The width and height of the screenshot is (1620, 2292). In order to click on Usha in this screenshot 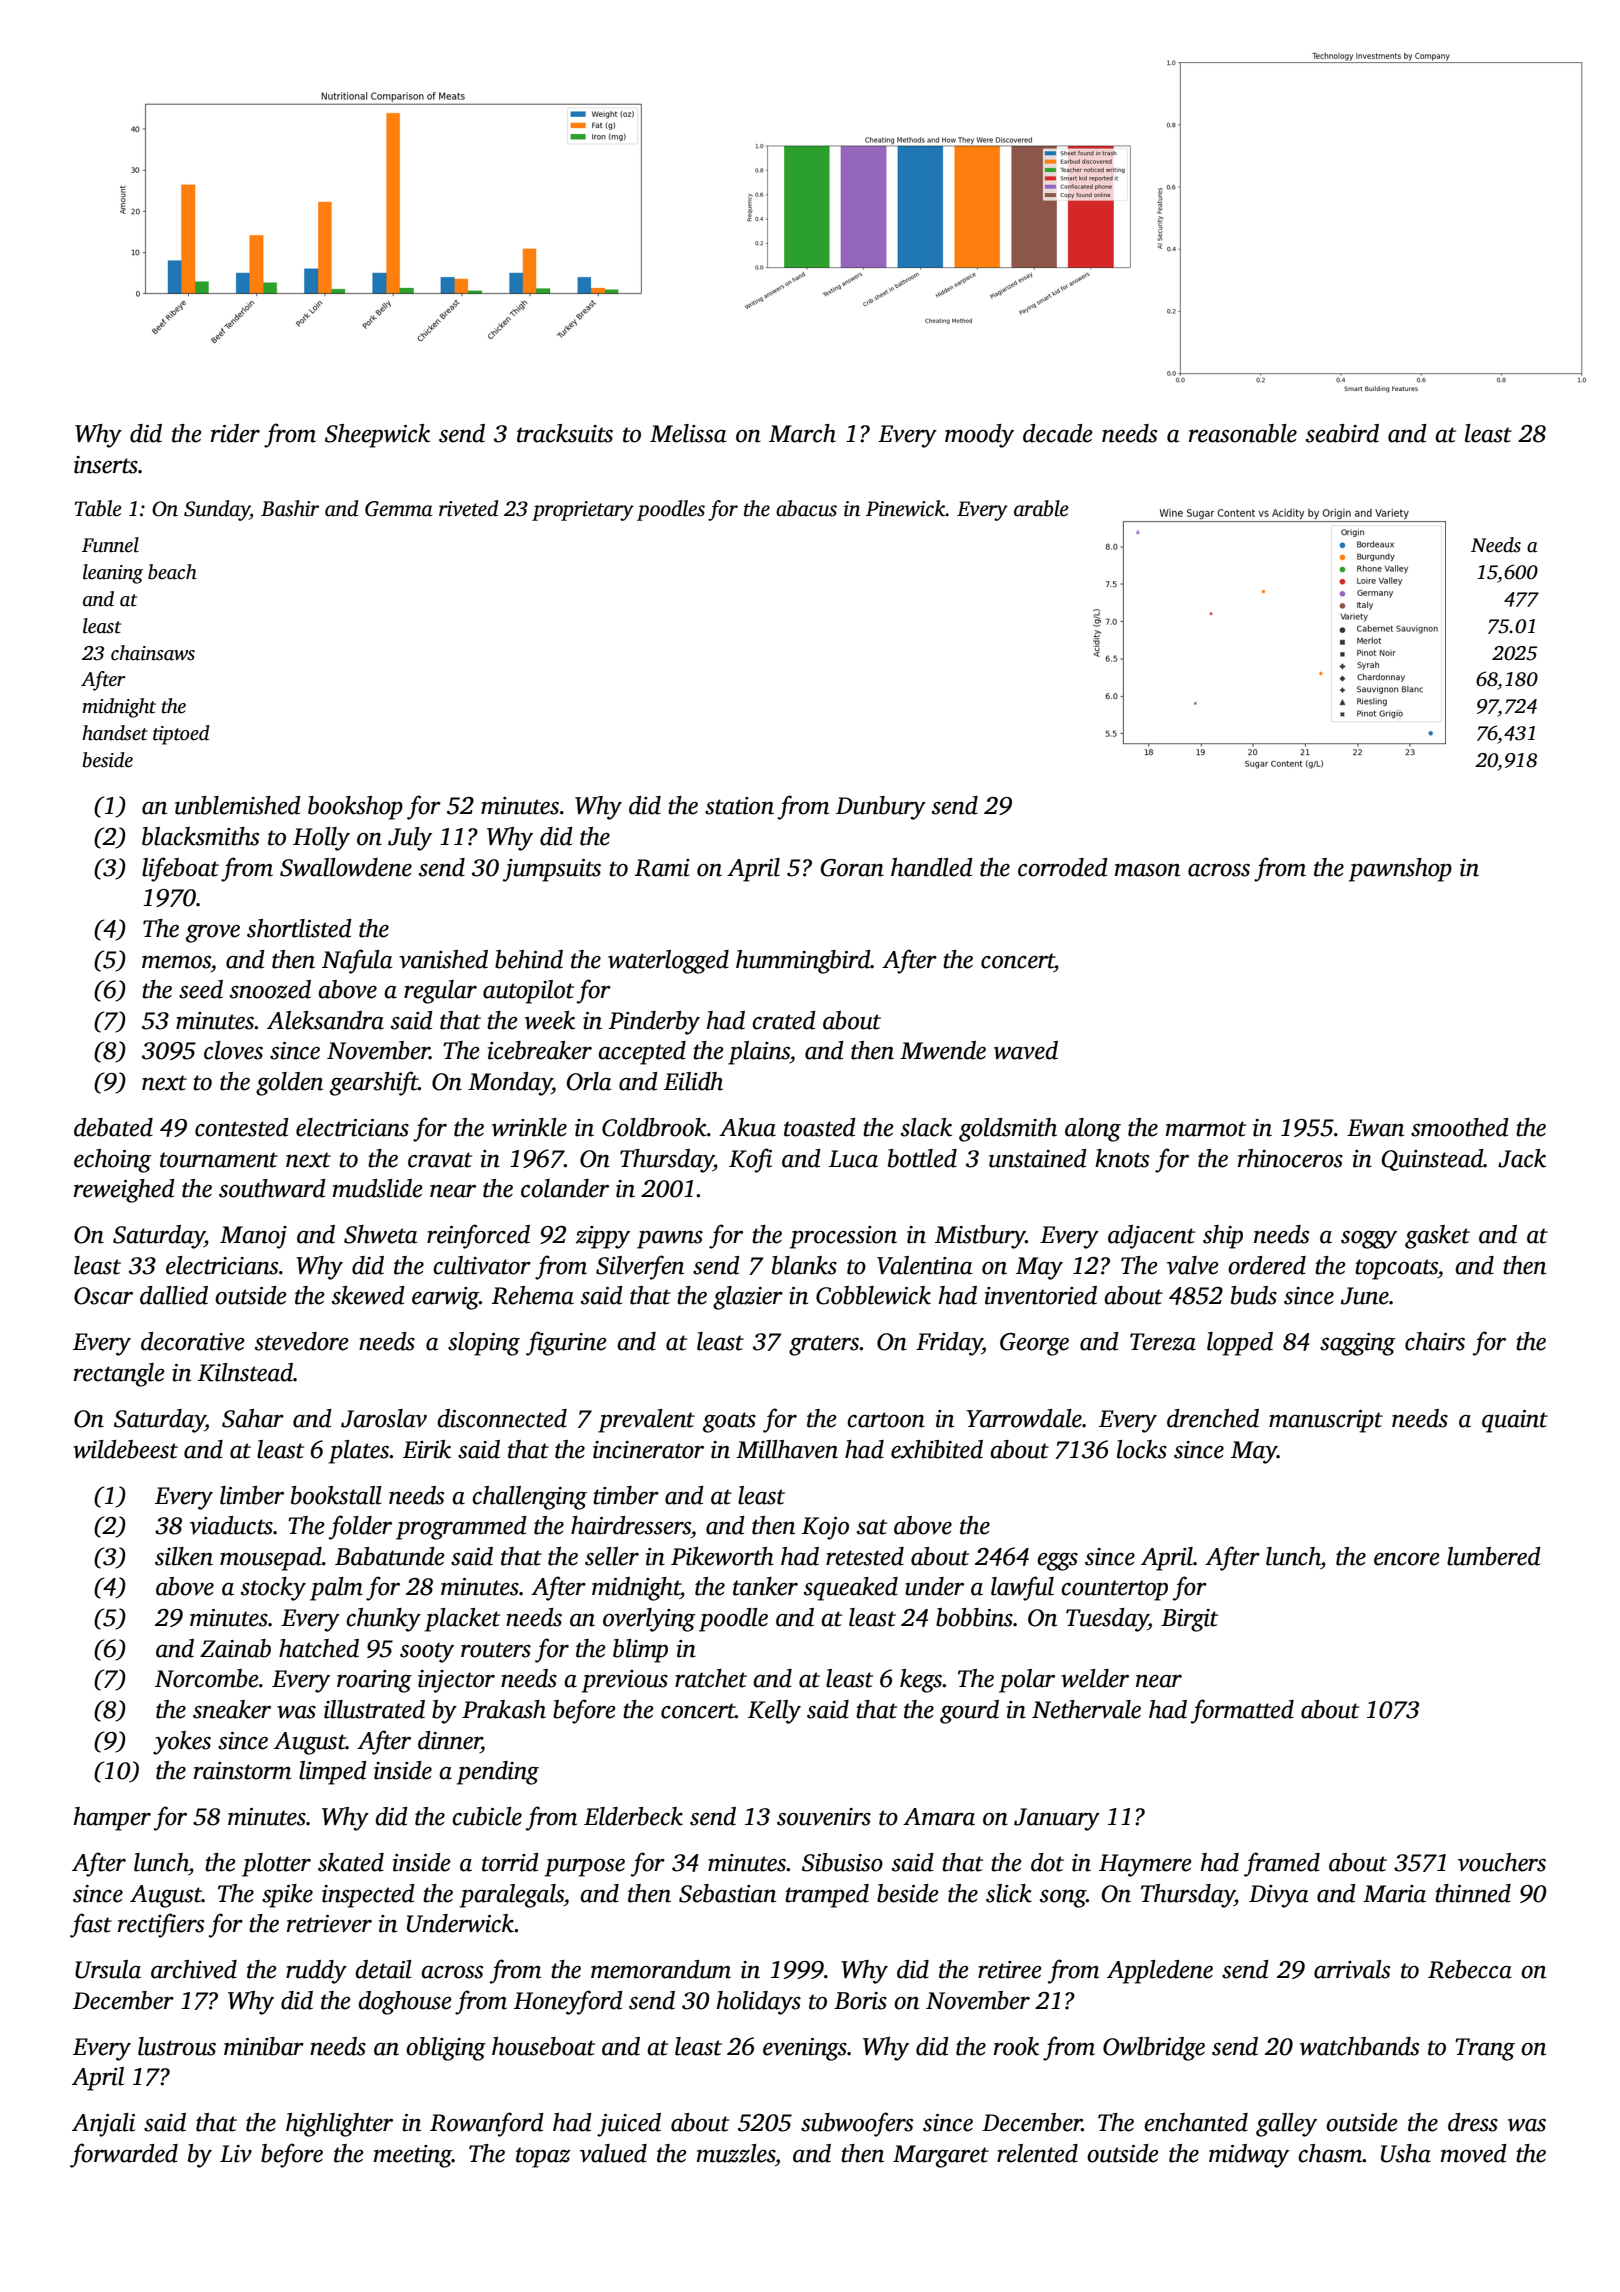, I will do `click(1406, 2153)`.
